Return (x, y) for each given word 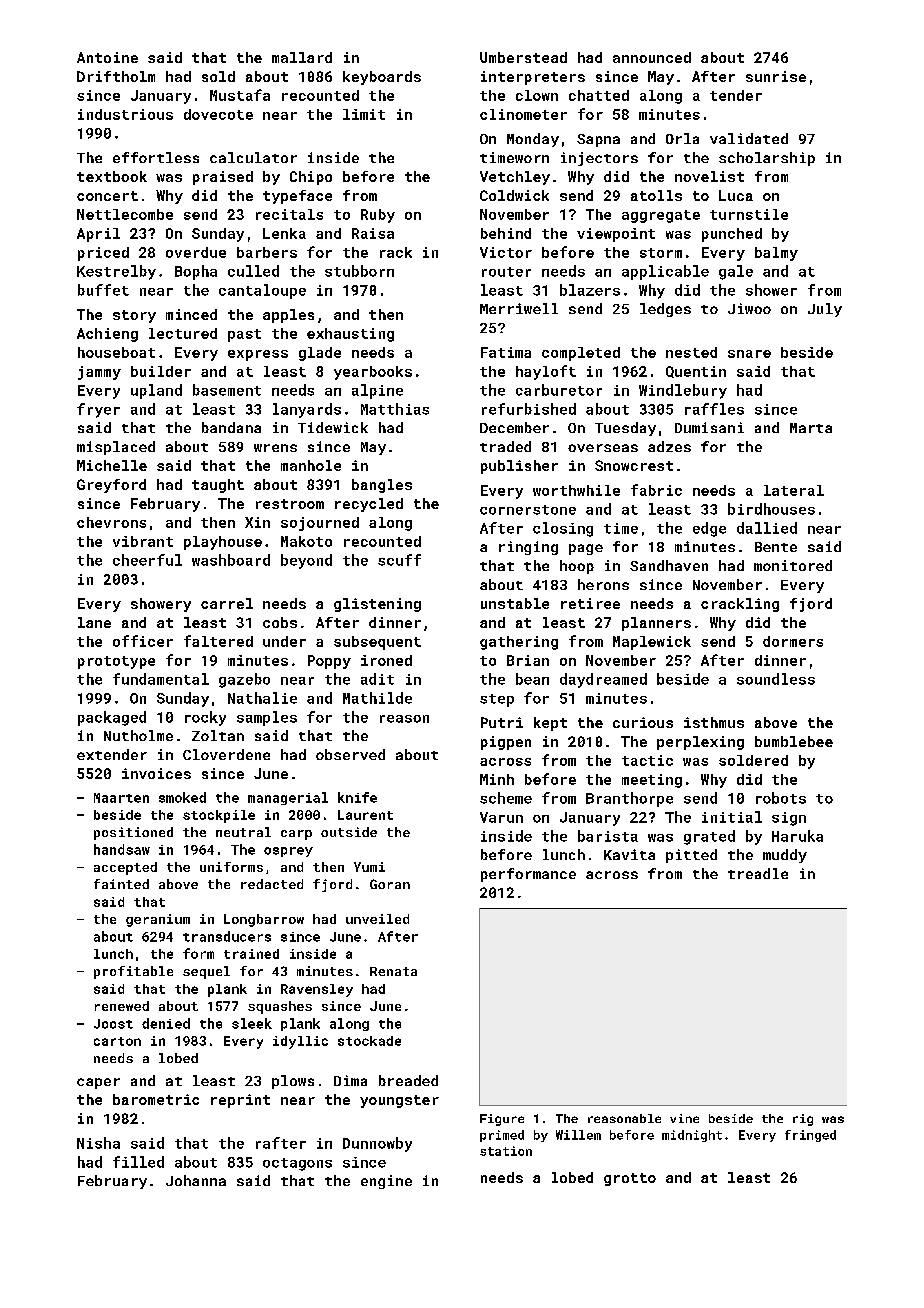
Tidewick (333, 427)
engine (386, 1182)
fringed (810, 1136)
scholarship (767, 159)
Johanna (196, 1180)
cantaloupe (262, 291)
